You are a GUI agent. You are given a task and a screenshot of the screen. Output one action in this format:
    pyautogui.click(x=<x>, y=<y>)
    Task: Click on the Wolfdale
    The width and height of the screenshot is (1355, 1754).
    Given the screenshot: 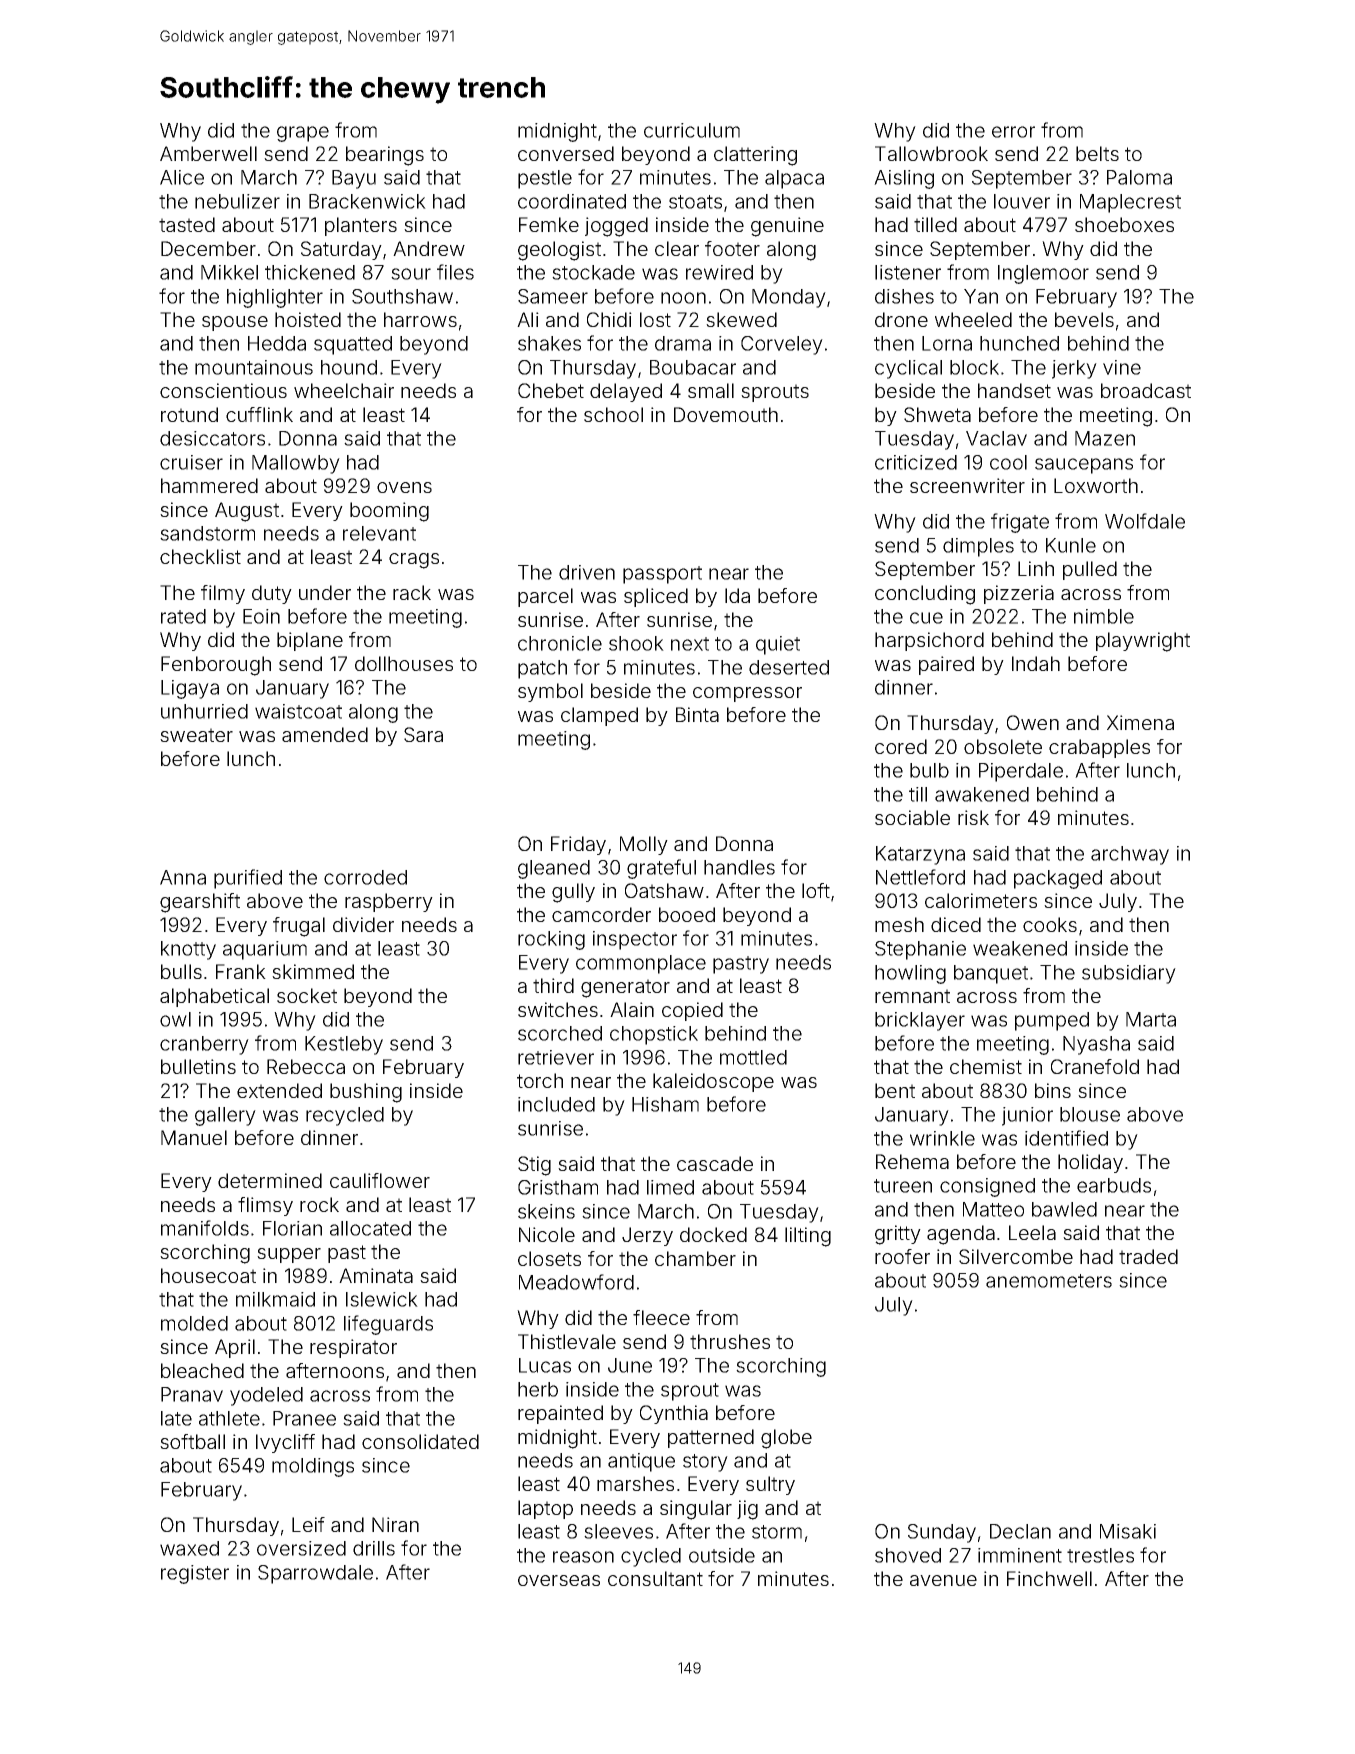 What is the action you would take?
    pyautogui.click(x=1145, y=521)
